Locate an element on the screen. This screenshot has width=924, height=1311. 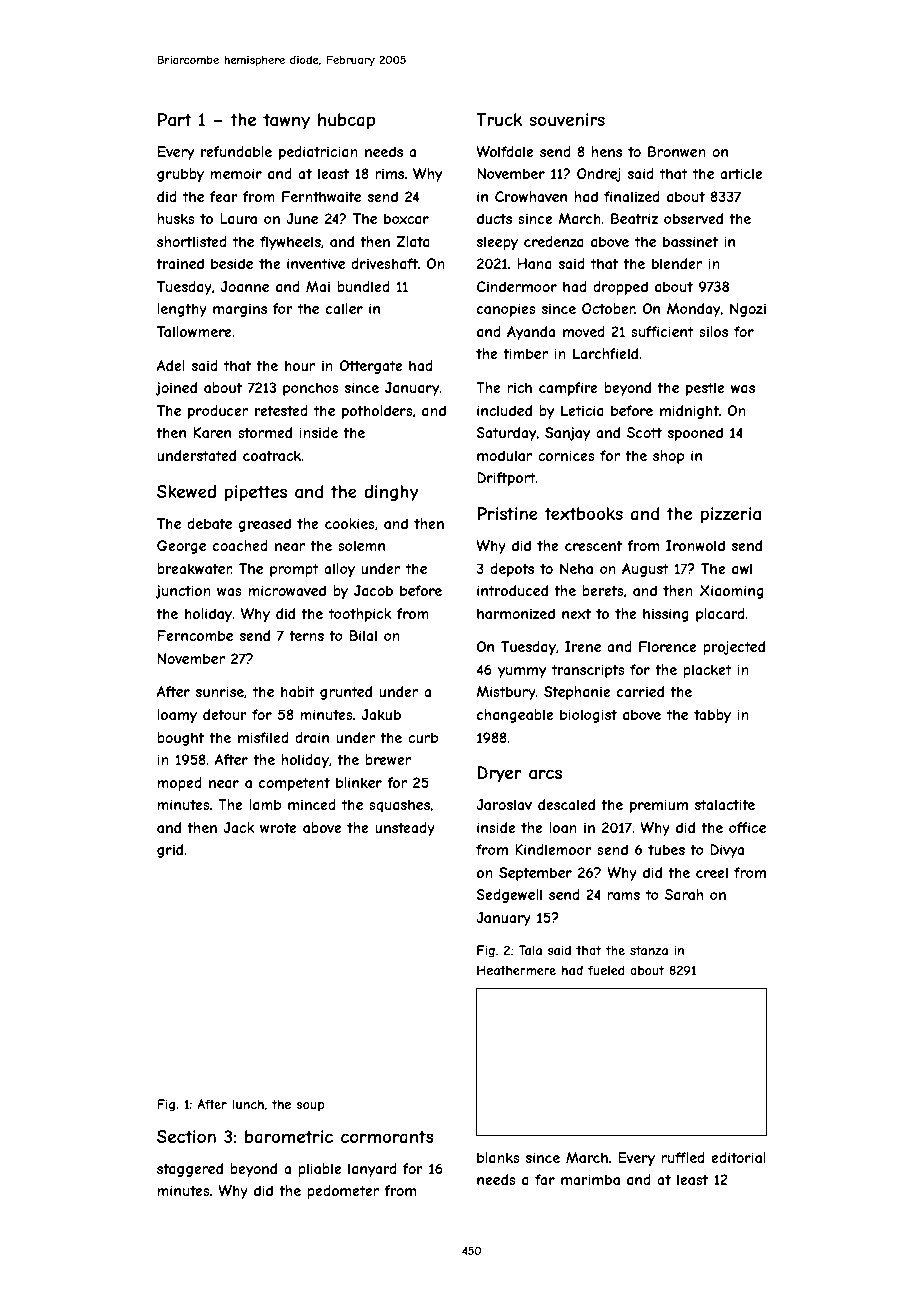
unsteady is located at coordinates (405, 829).
